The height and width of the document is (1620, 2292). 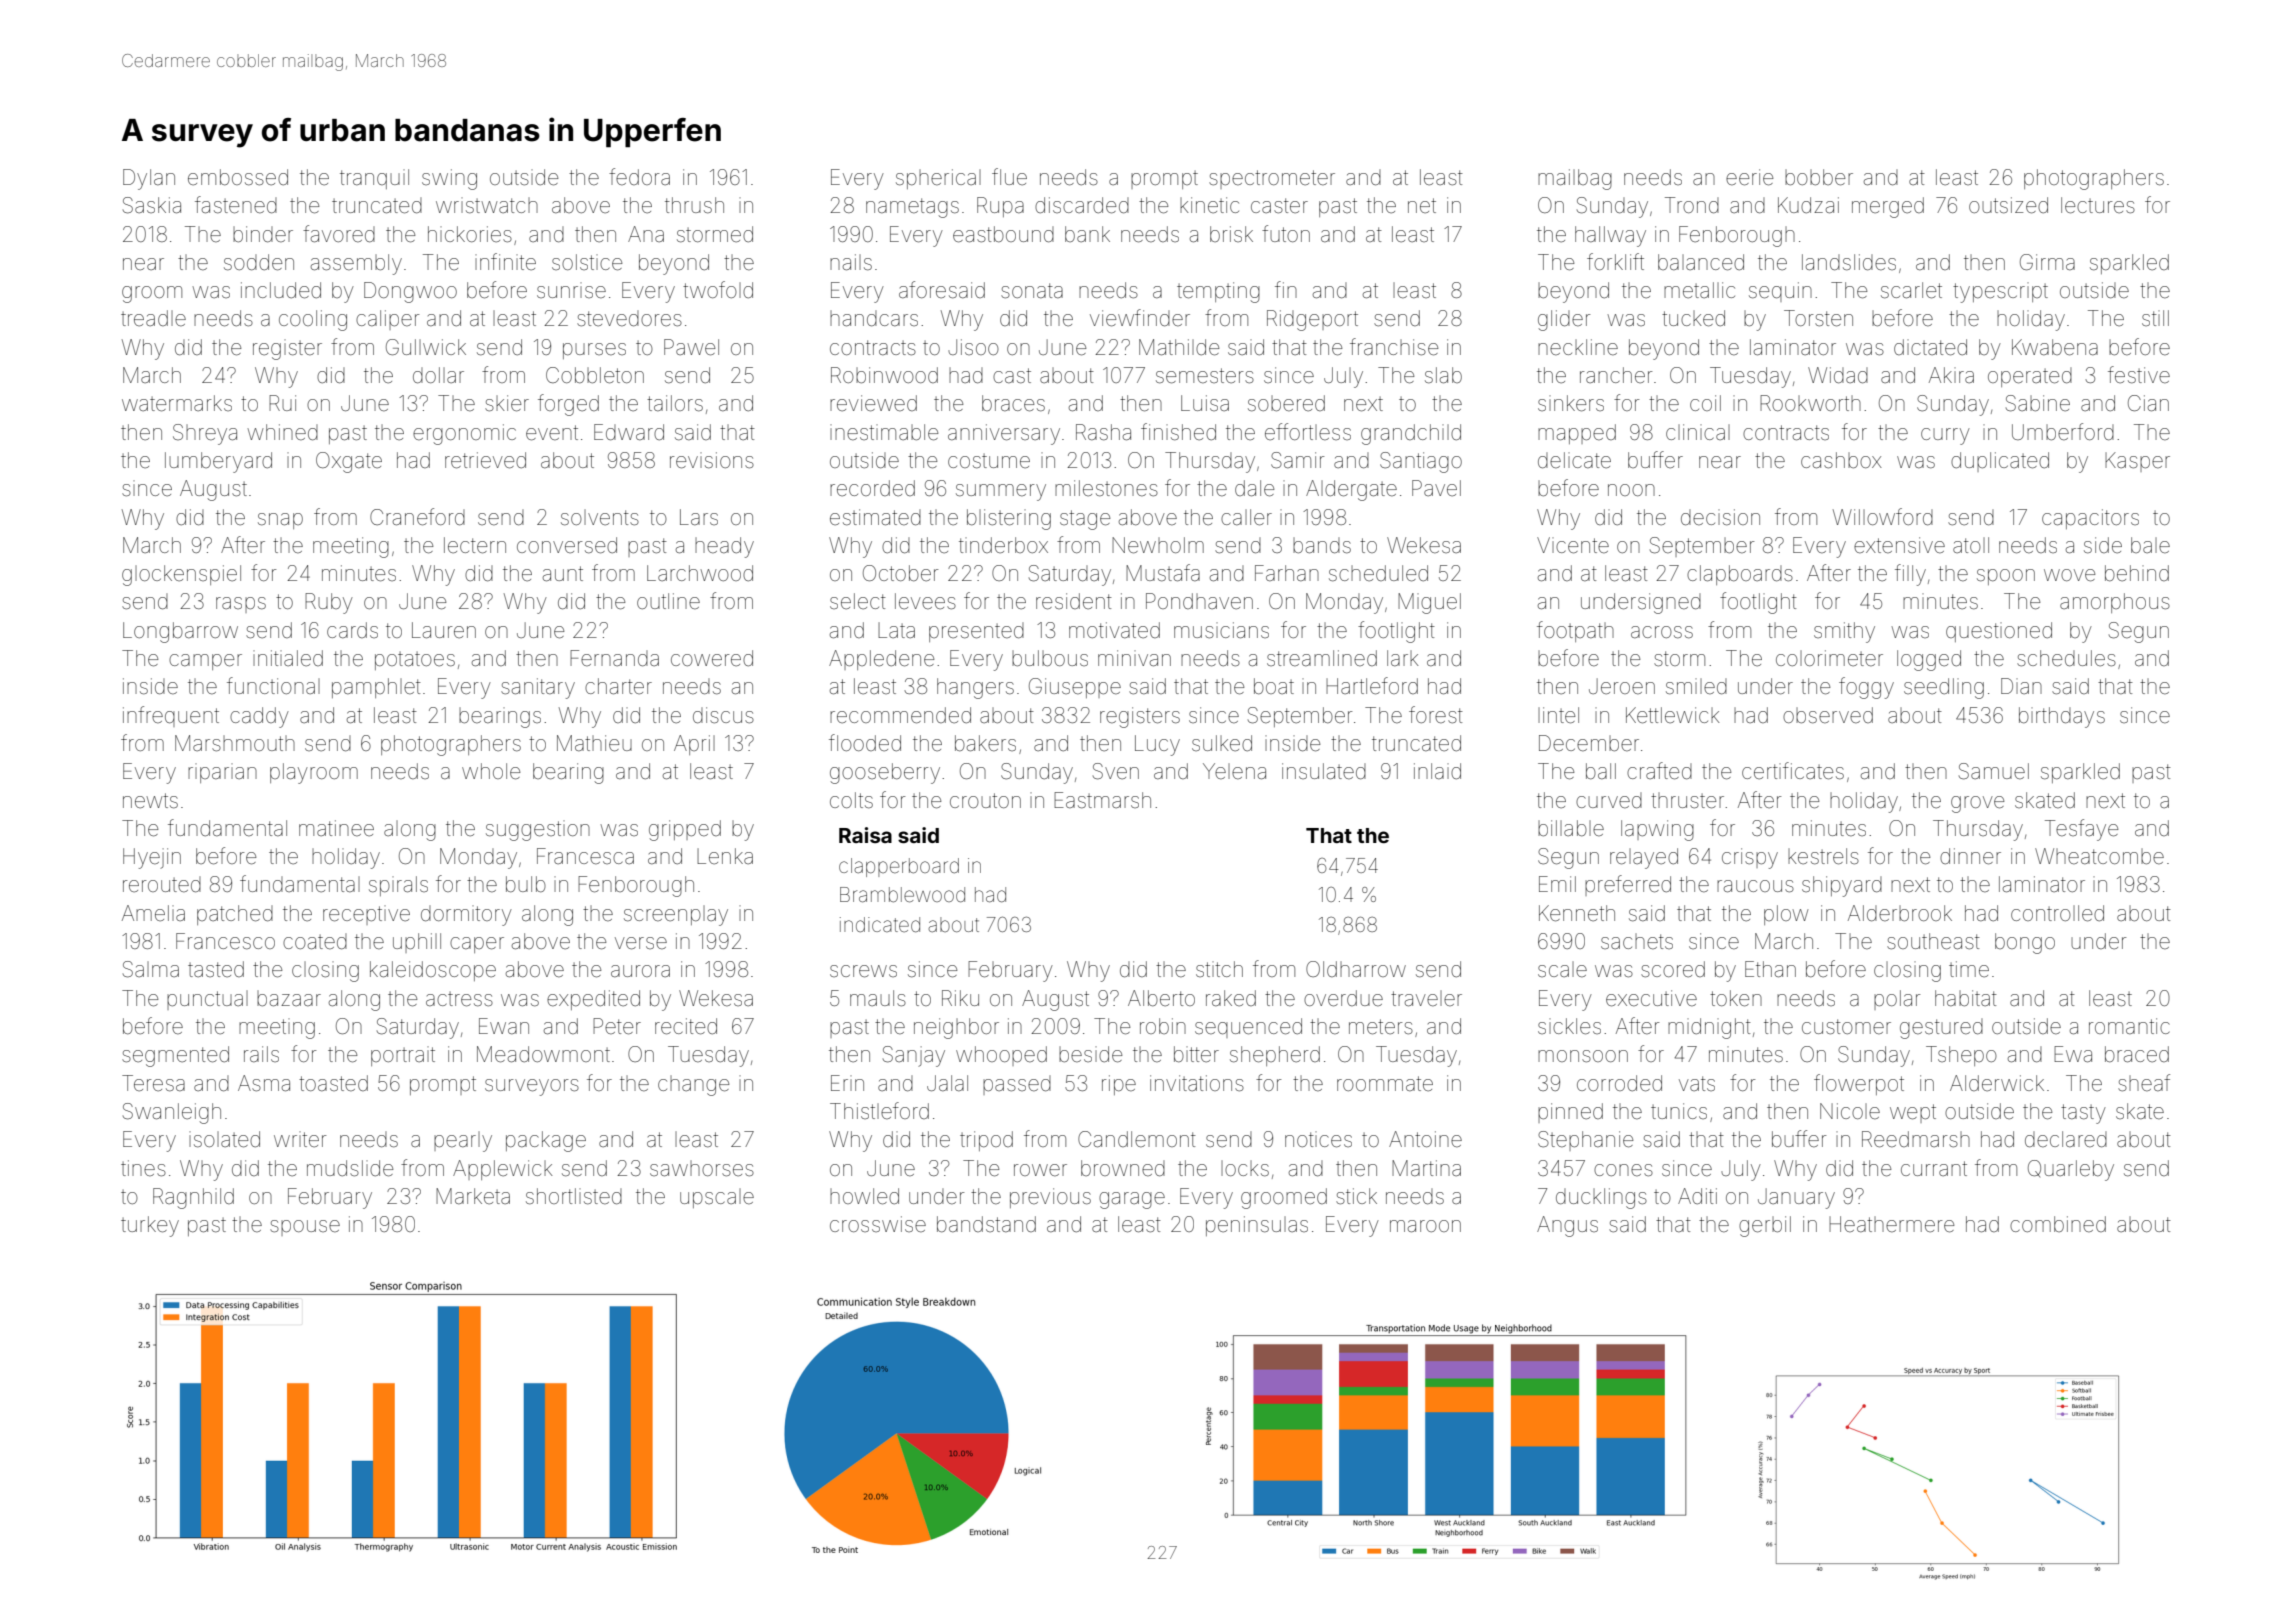 What do you see at coordinates (1421, 462) in the document?
I see `Santiago` at bounding box center [1421, 462].
